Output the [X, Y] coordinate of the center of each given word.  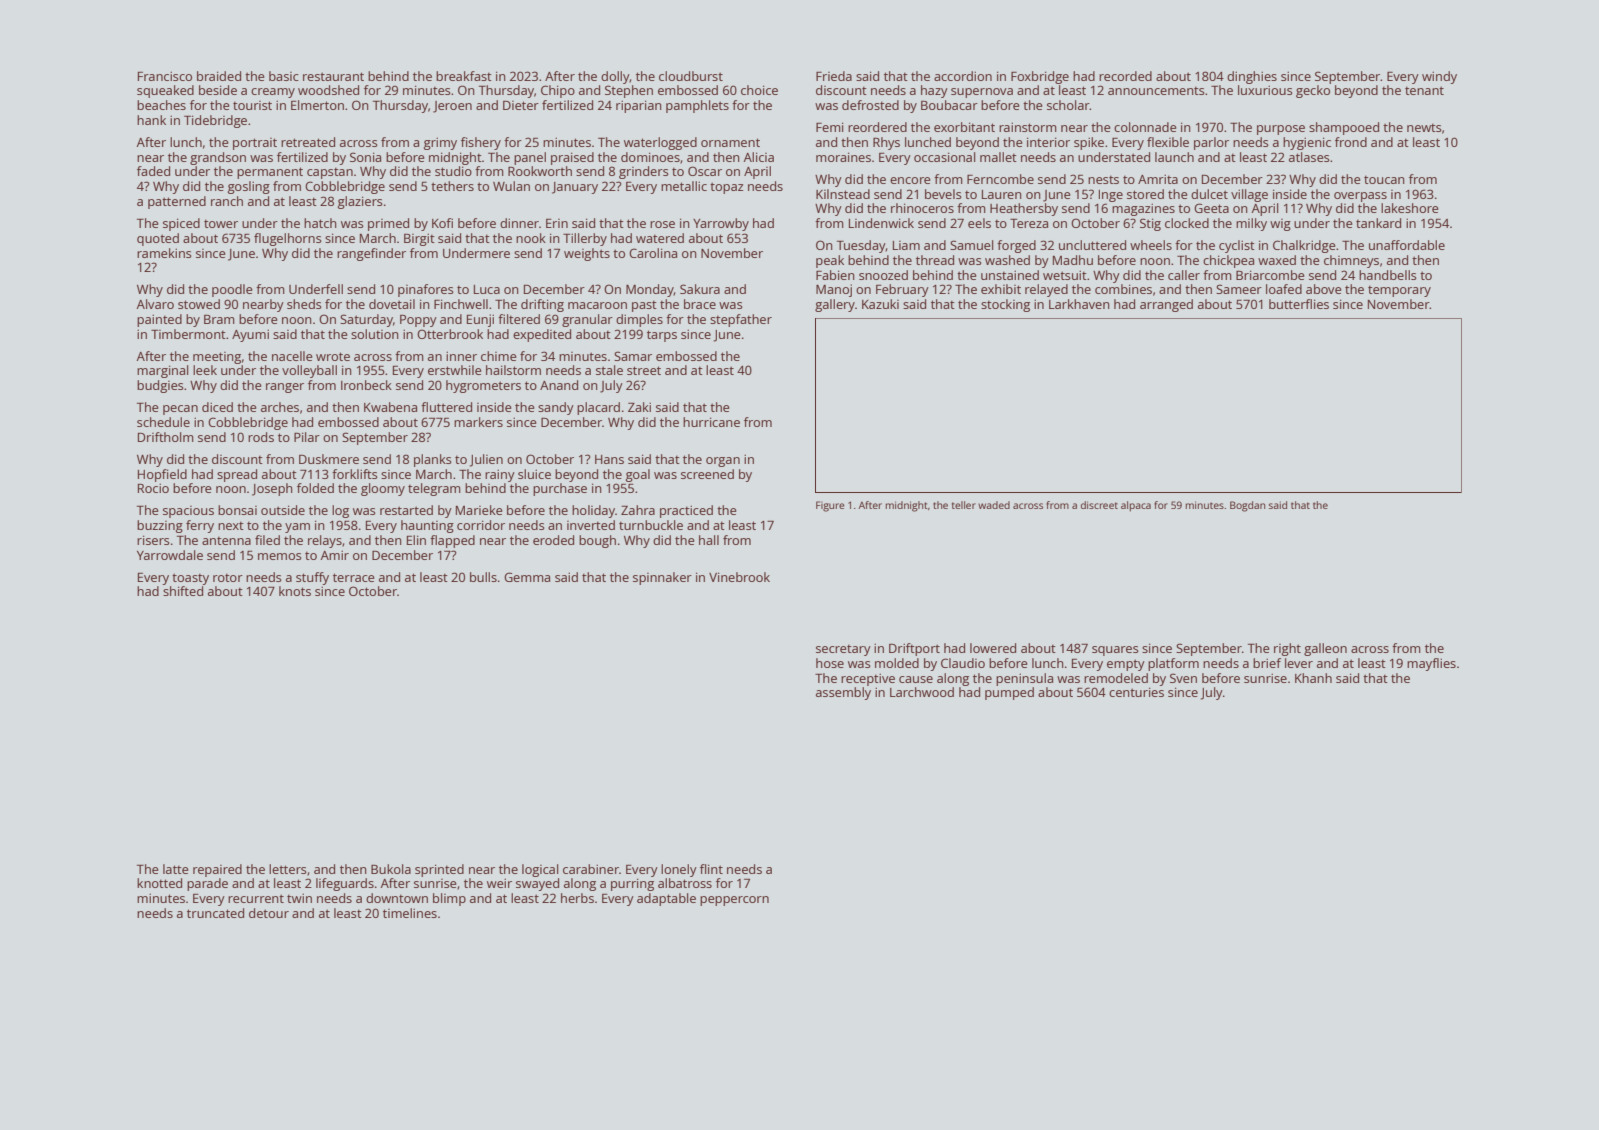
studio [453, 171]
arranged [1166, 305]
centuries [1136, 692]
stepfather [741, 320]
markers [478, 422]
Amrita [1158, 179]
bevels [943, 194]
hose [830, 663]
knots [295, 591]
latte [175, 869]
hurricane [711, 422]
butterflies [1299, 304]
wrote [333, 356]
